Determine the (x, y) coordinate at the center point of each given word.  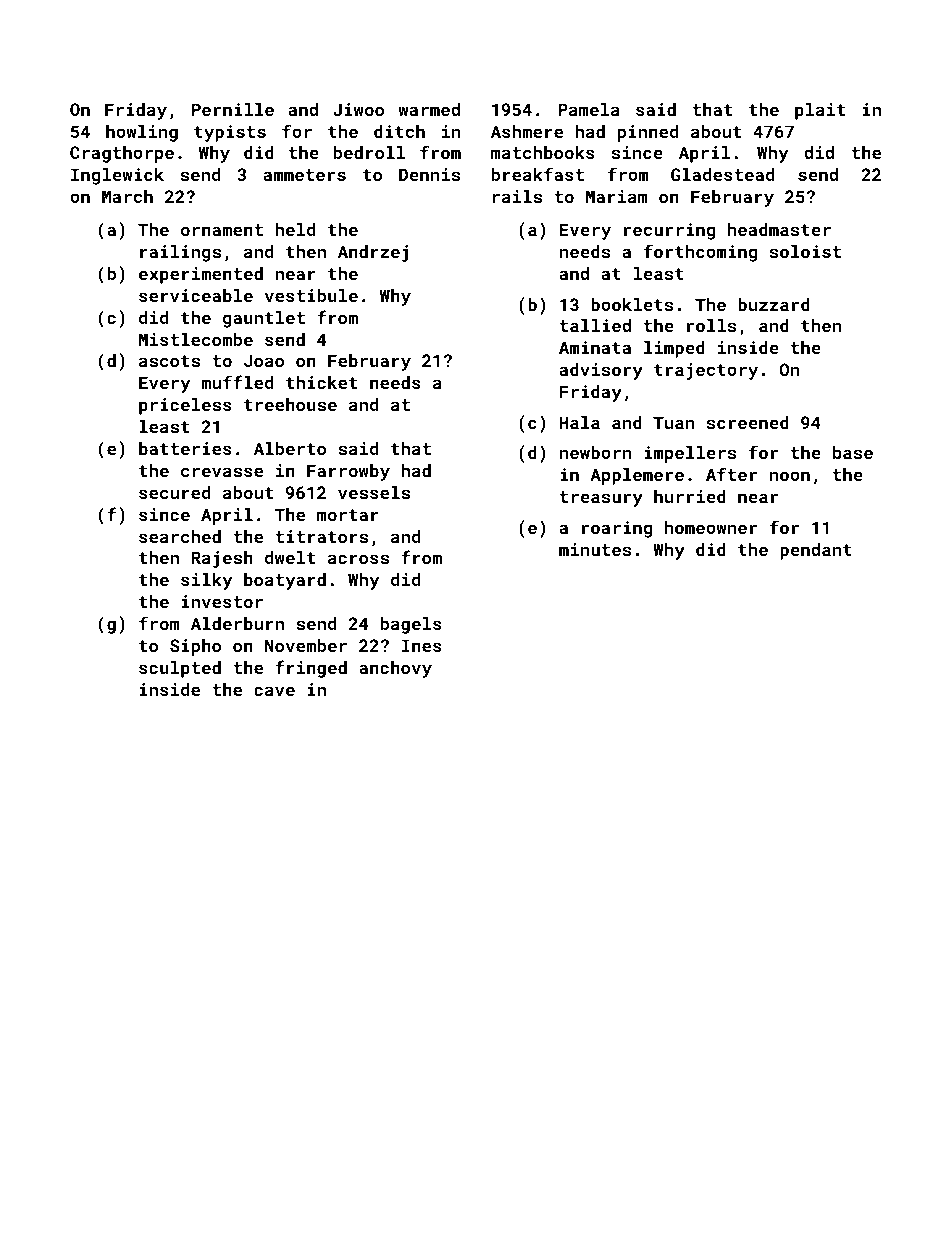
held (295, 229)
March (127, 196)
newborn (595, 452)
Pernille (233, 109)
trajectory (706, 371)
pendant (816, 551)
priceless (185, 406)
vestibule (311, 295)
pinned (648, 133)
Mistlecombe (196, 339)
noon (790, 476)
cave (274, 691)
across (358, 559)
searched (180, 536)
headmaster (779, 229)
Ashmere (527, 131)
